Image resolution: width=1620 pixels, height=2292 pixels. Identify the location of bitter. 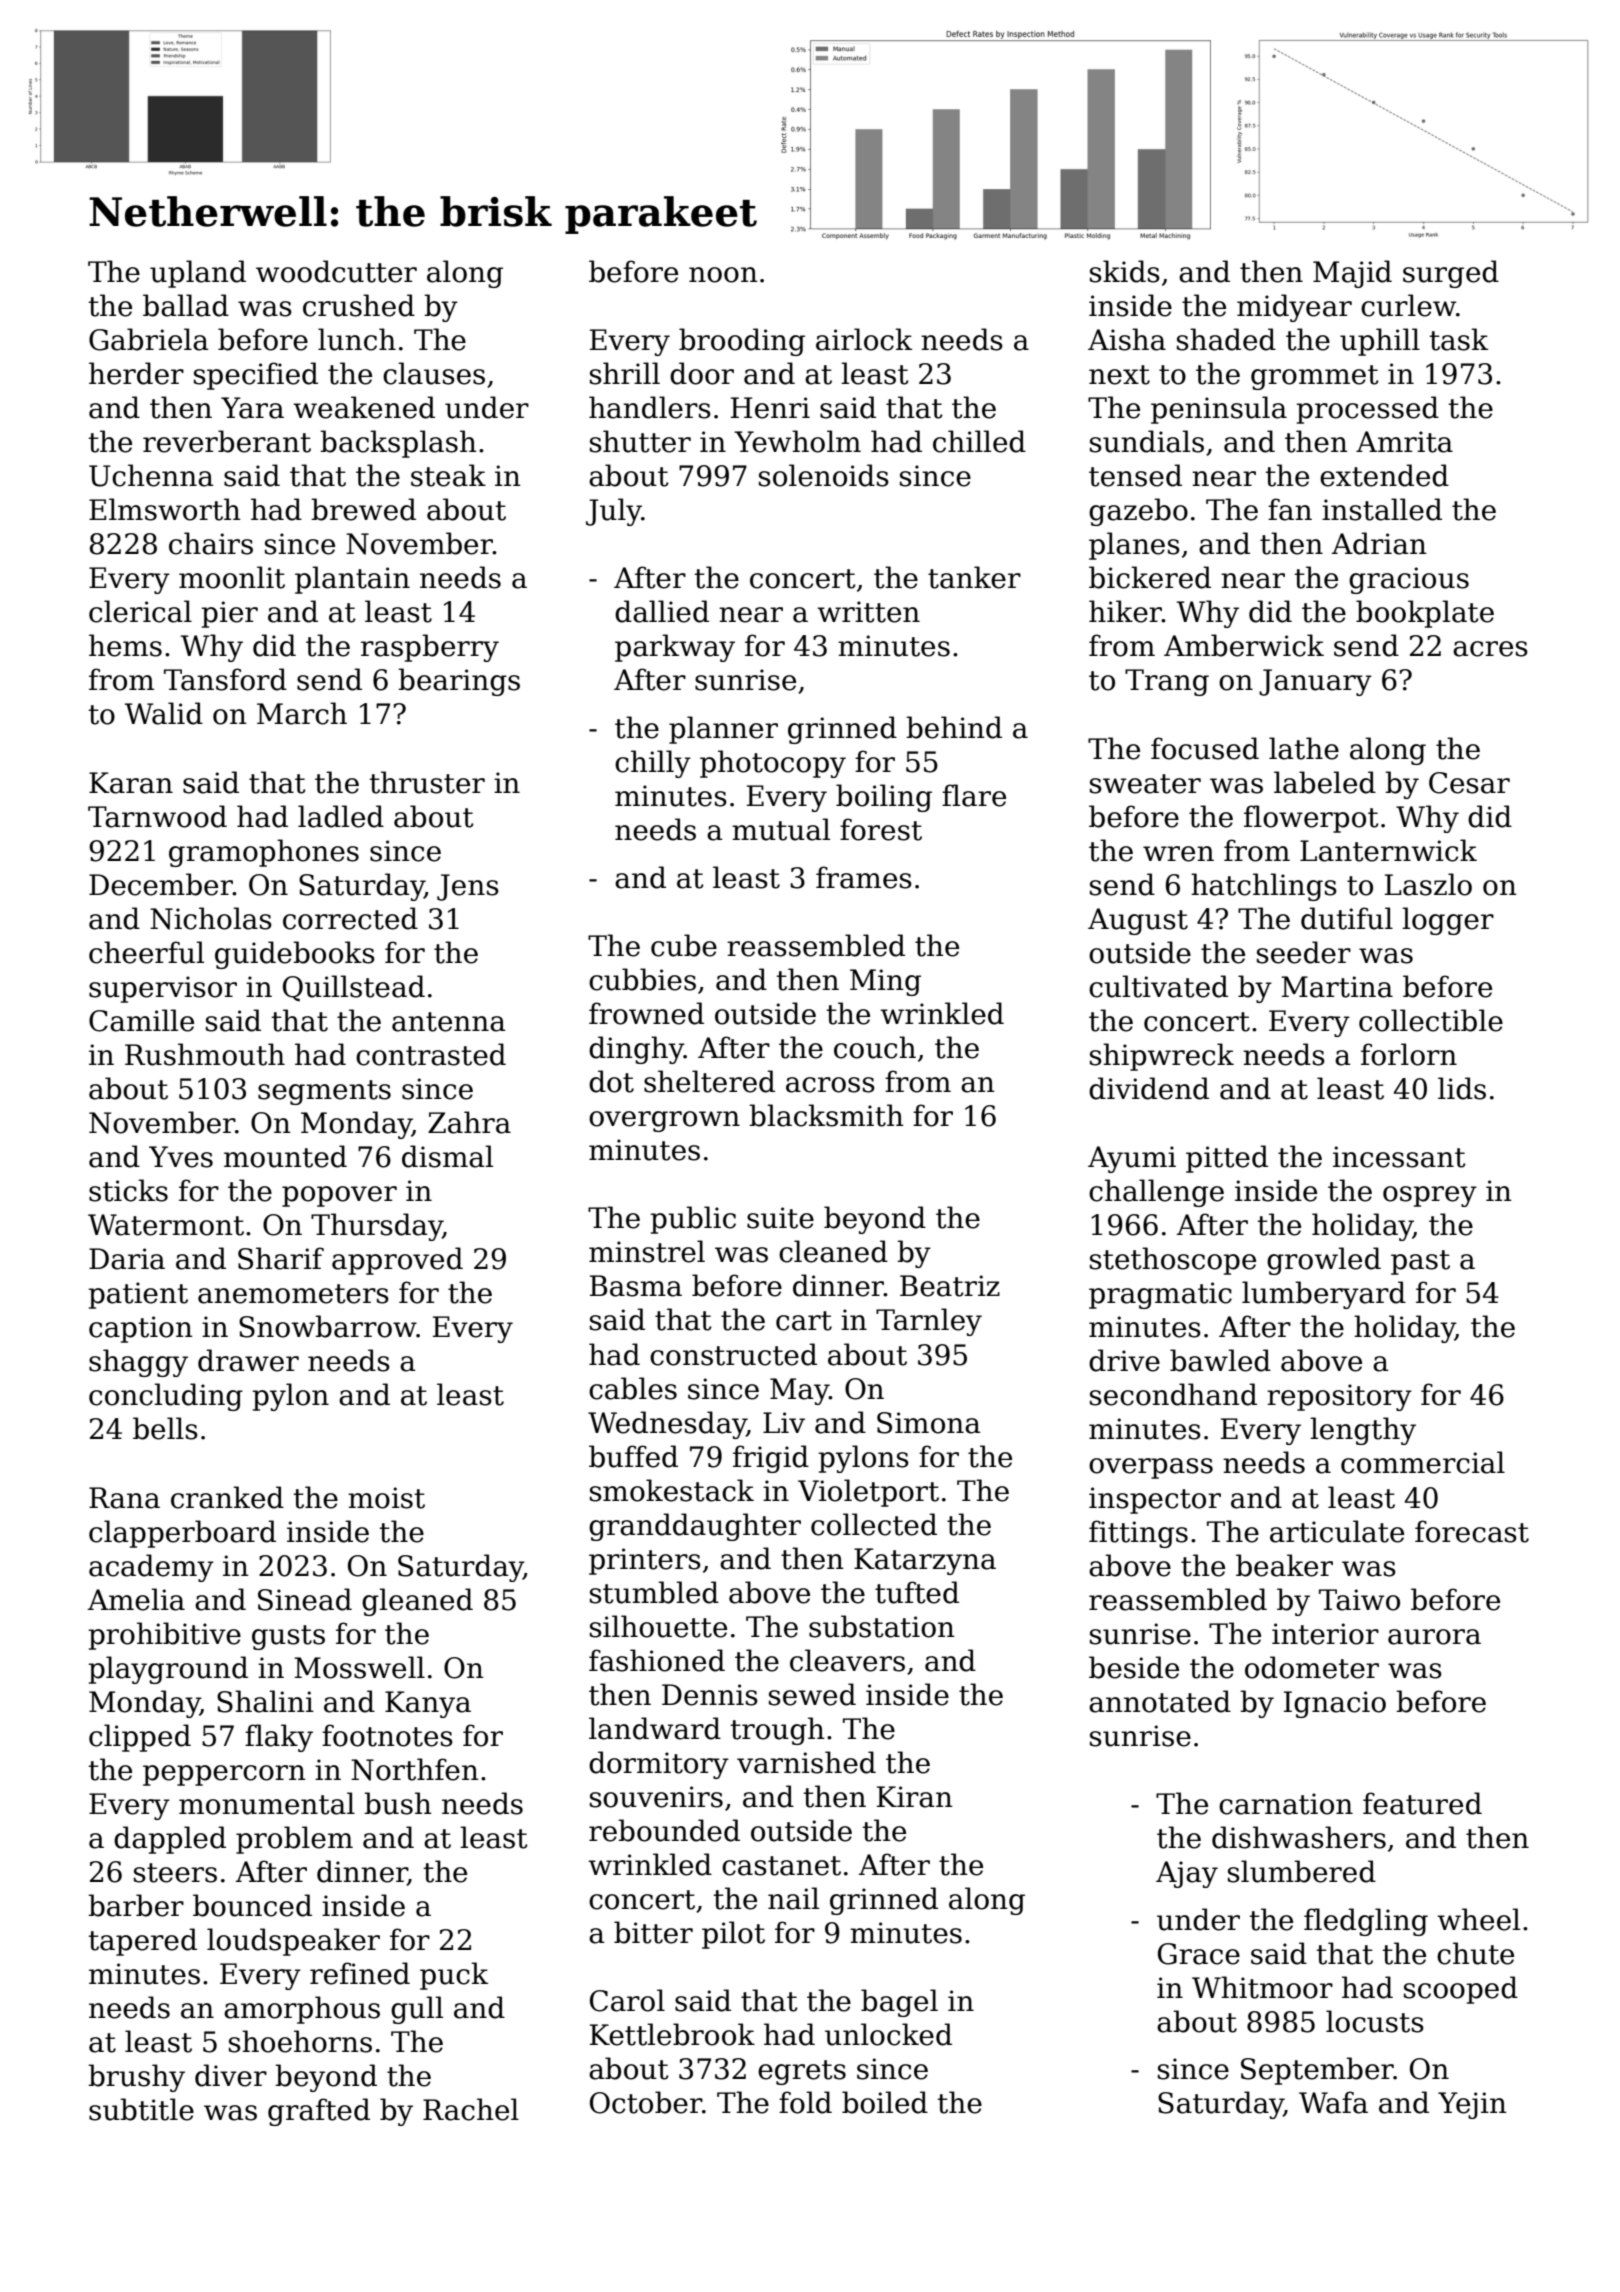
(653, 1932).
